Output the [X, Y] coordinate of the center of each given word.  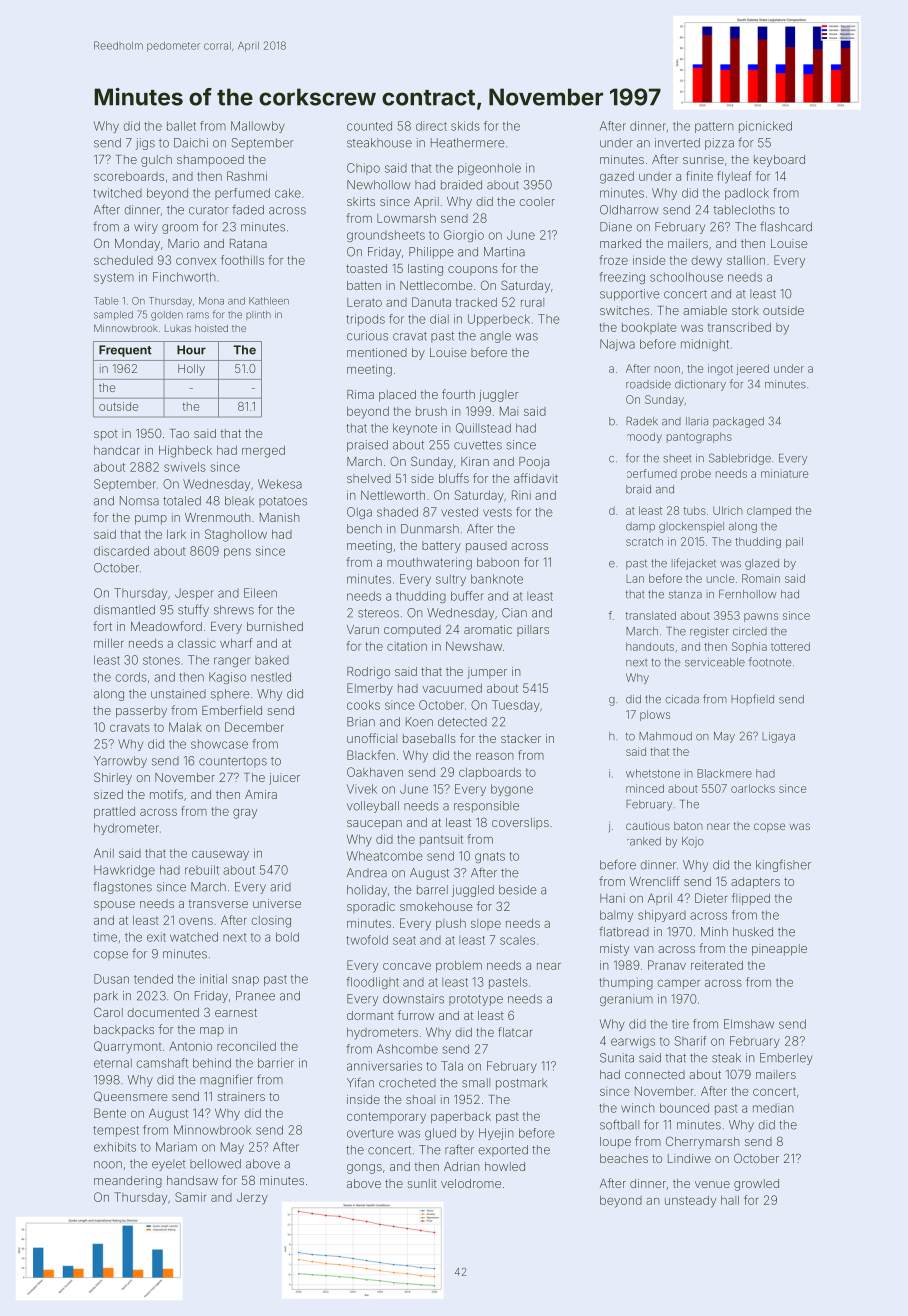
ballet [181, 126]
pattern [714, 127]
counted [369, 126]
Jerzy [252, 1198]
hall [730, 1200]
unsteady [690, 1202]
